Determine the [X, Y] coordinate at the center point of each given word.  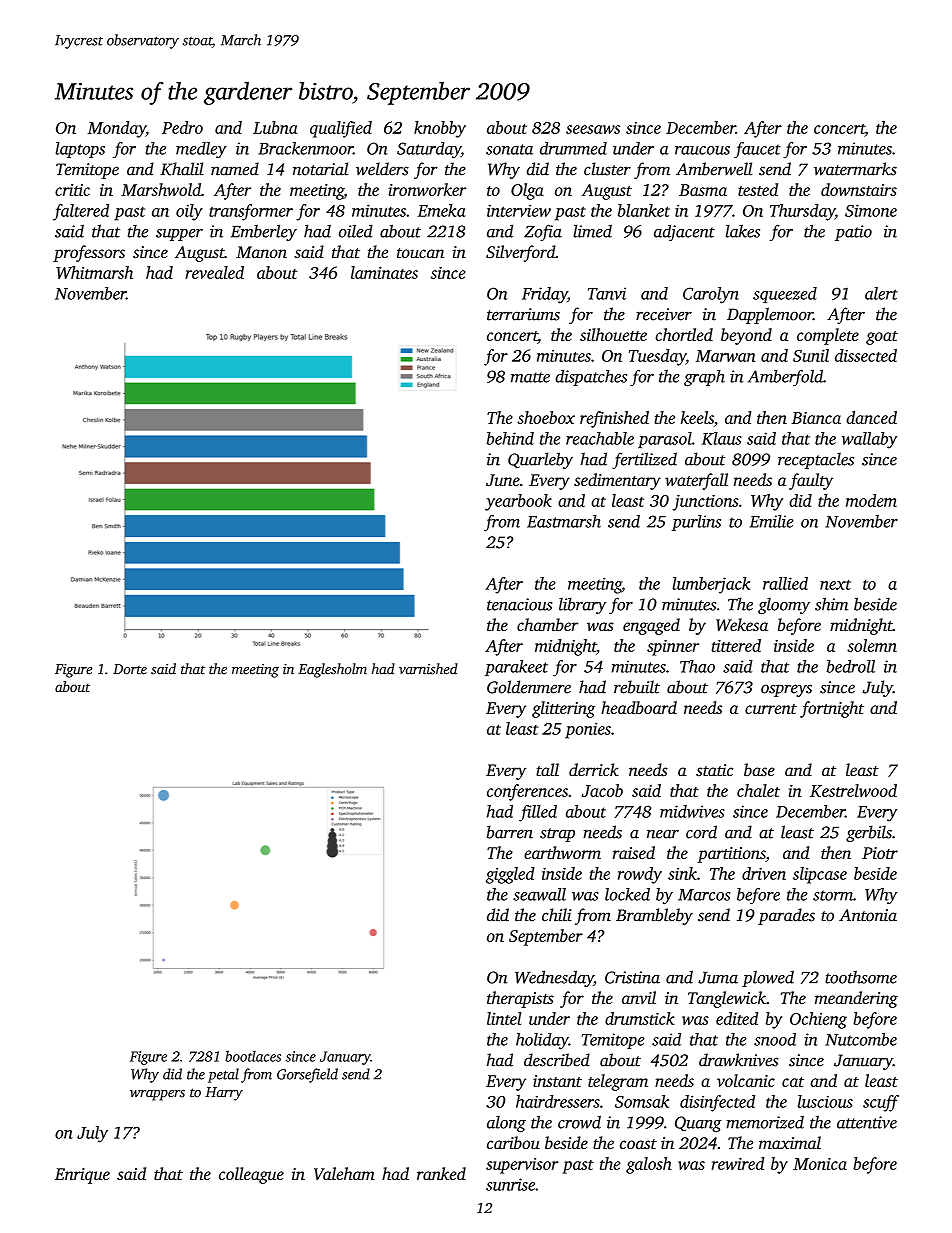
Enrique [82, 1176]
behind [510, 438]
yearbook [518, 502]
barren [510, 832]
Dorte [130, 669]
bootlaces [253, 1056]
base [759, 769]
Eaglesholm [332, 670]
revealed [214, 272]
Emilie [771, 521]
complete [828, 336]
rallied [785, 583]
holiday [542, 1041]
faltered [81, 212]
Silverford [521, 253]
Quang [698, 1124]
